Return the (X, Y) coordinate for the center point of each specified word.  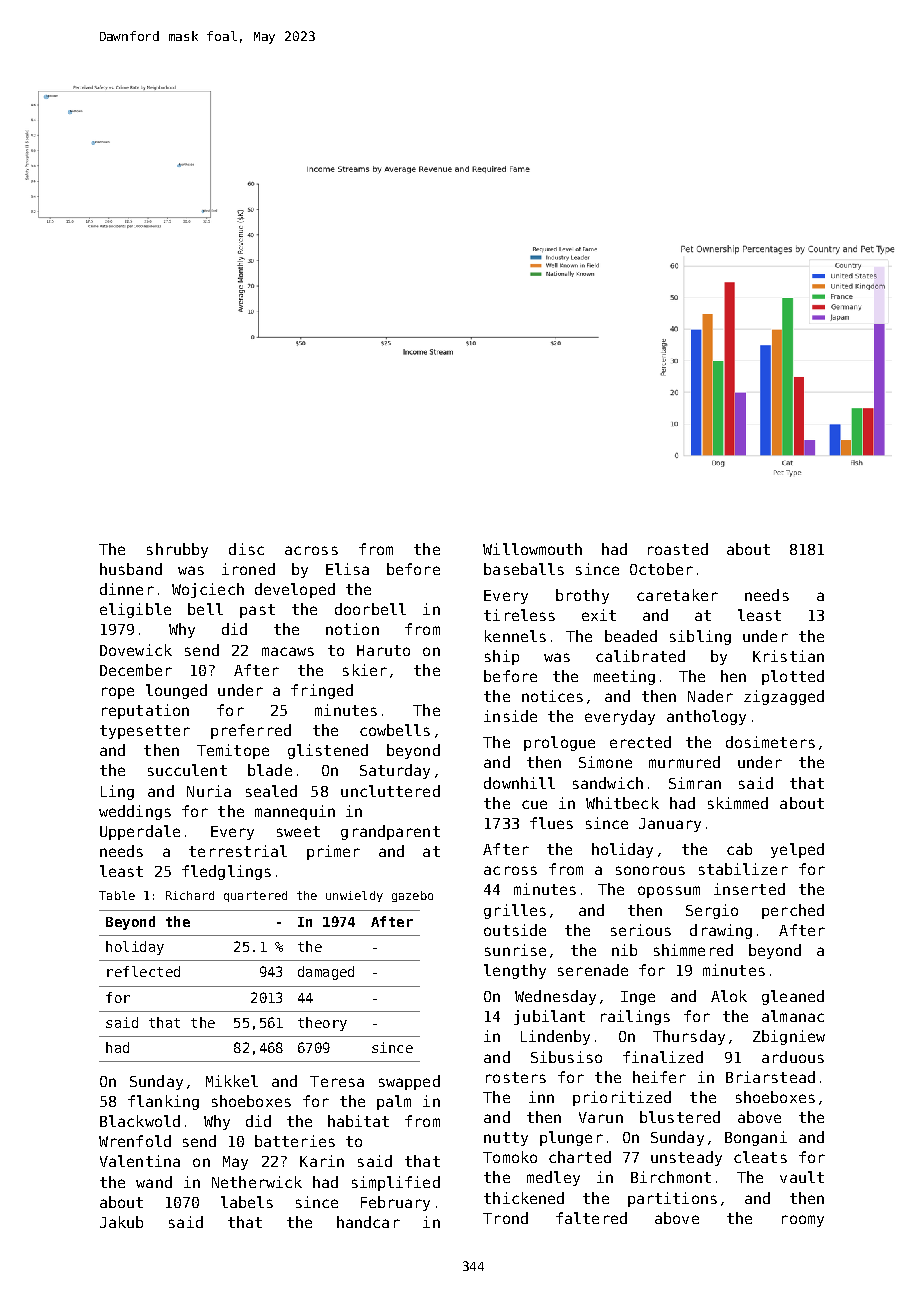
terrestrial (238, 851)
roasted (678, 549)
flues (551, 823)
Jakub (121, 1222)
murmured (684, 762)
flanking (163, 1102)
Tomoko (510, 1157)
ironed (248, 569)
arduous (793, 1057)
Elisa (347, 569)
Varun (601, 1117)
